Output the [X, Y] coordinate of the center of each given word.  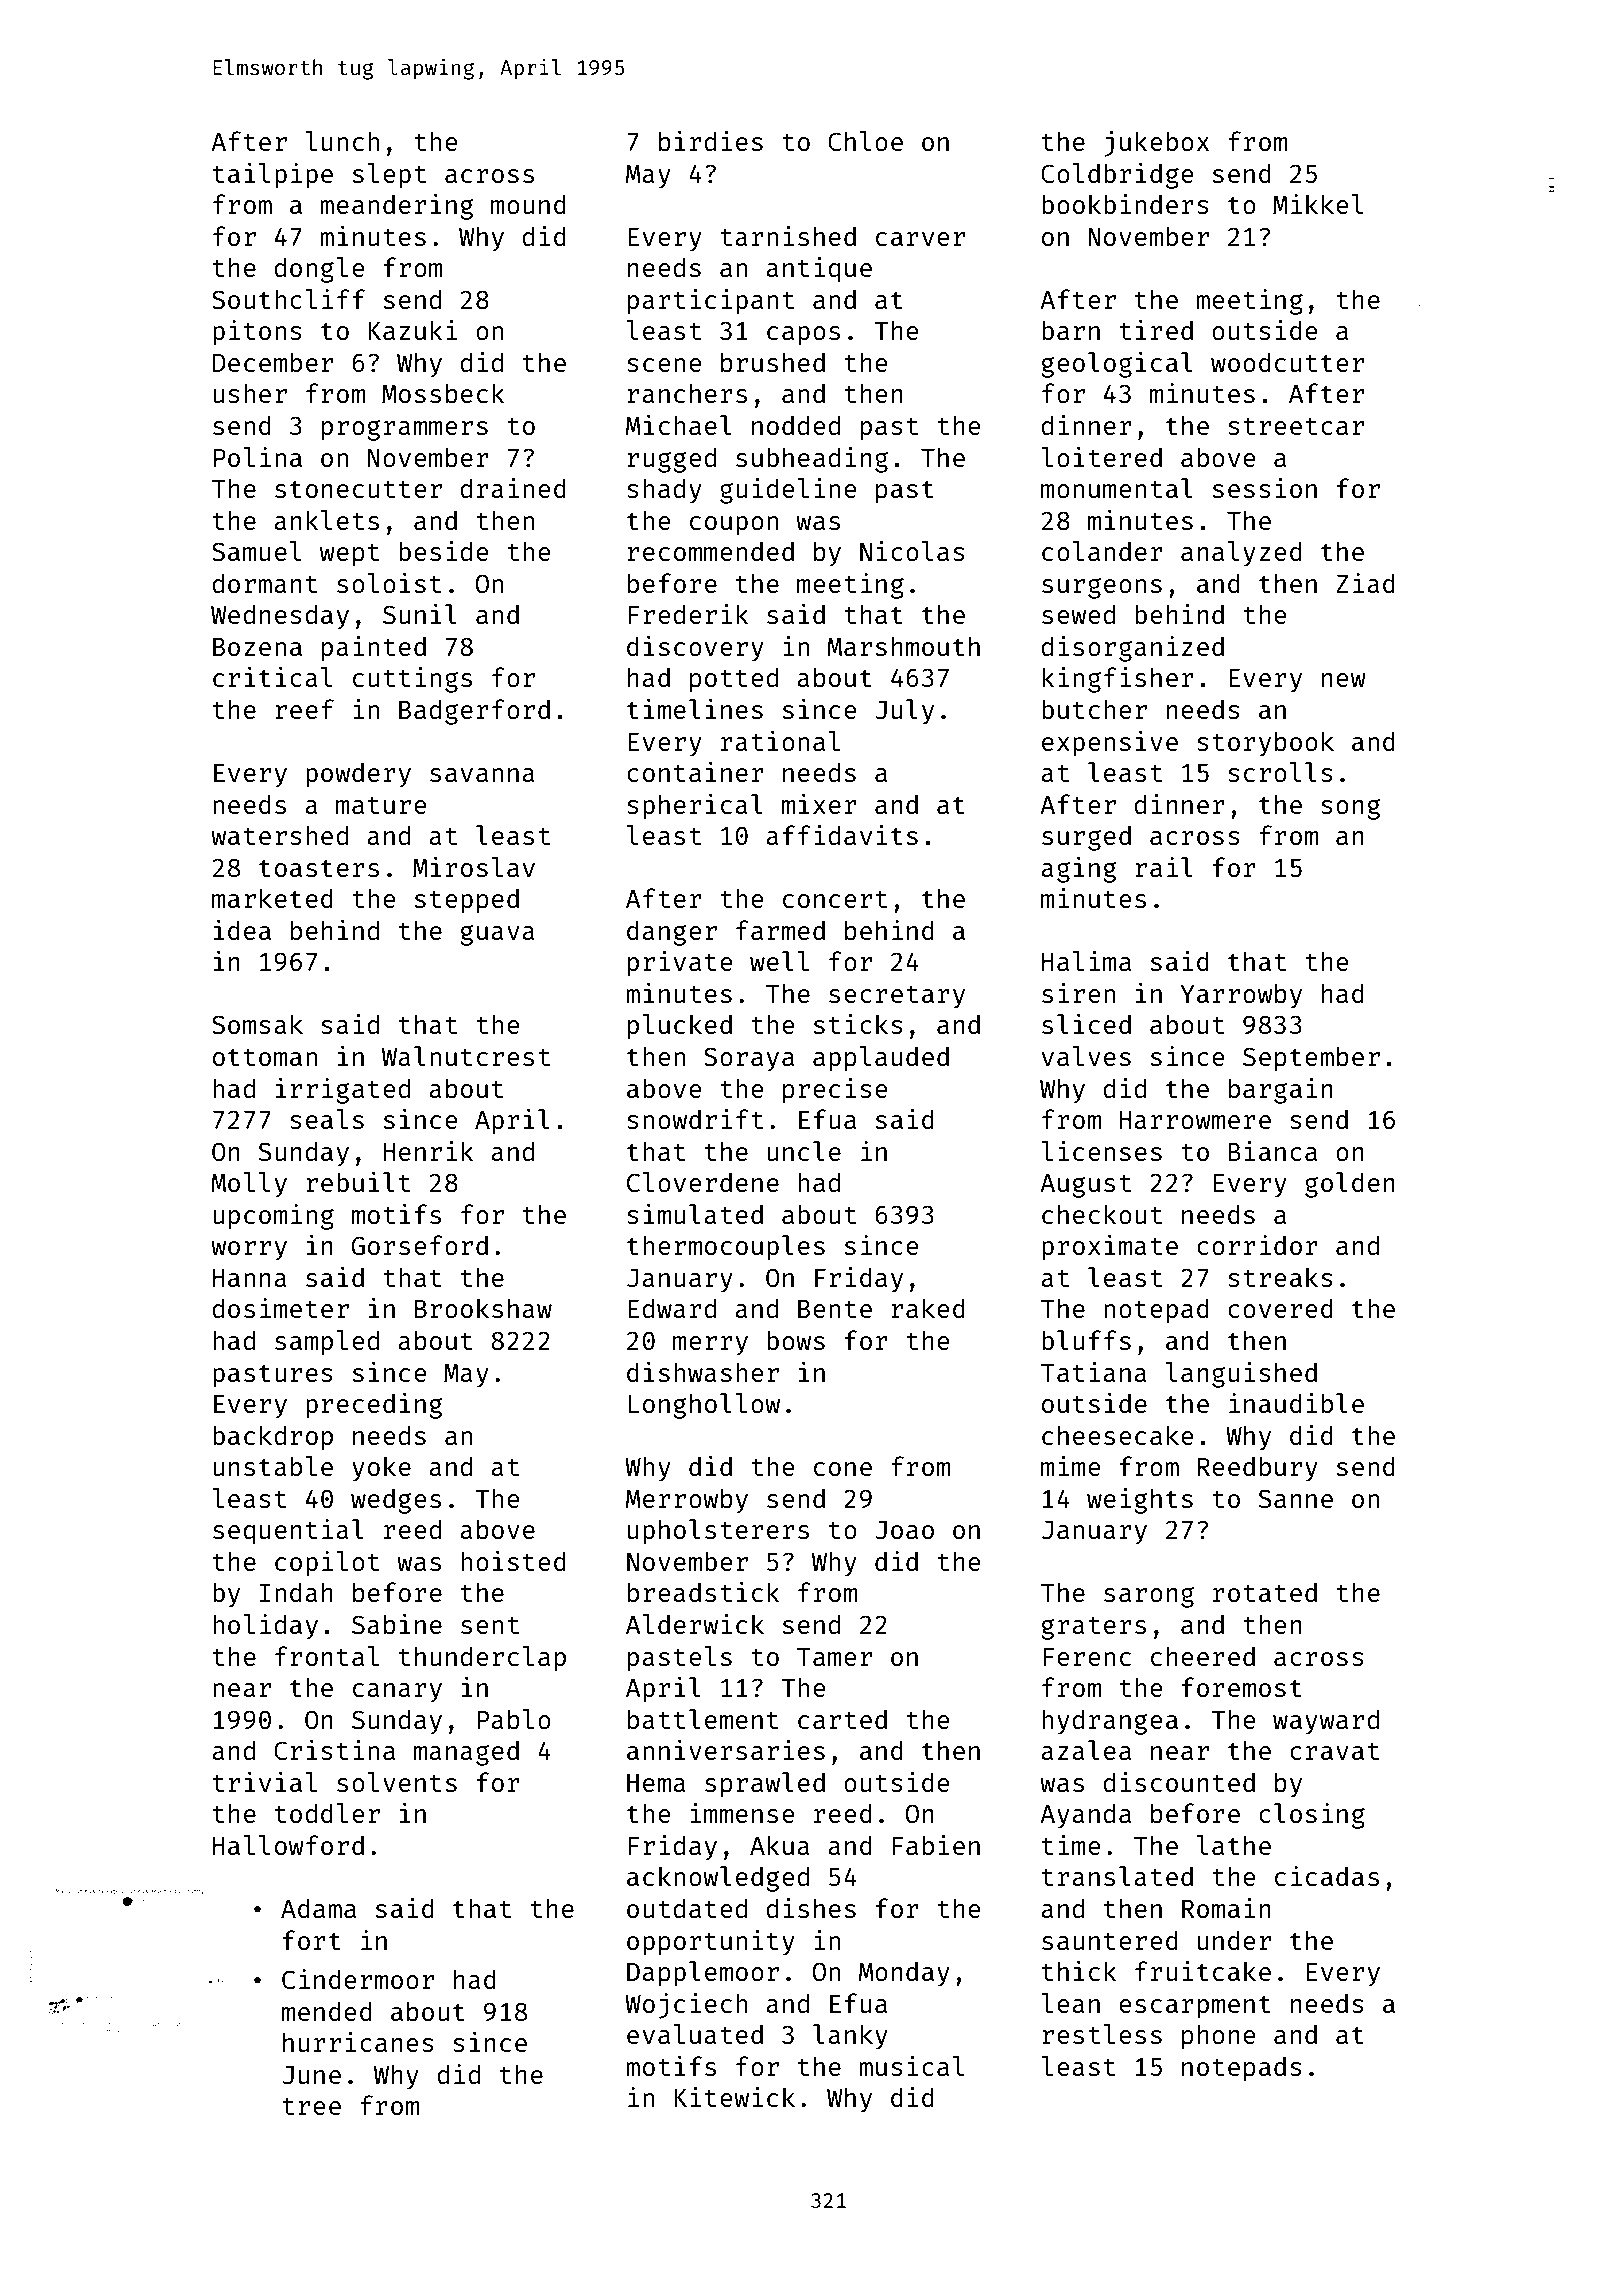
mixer [819, 804]
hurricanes [358, 2042]
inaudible [1296, 1403]
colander [1102, 551]
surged [1086, 838]
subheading [812, 460]
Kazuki [412, 330]
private [680, 964]
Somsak [257, 1024]
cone [843, 1469]
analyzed [1241, 554]
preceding [374, 1406]
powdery [358, 775]
